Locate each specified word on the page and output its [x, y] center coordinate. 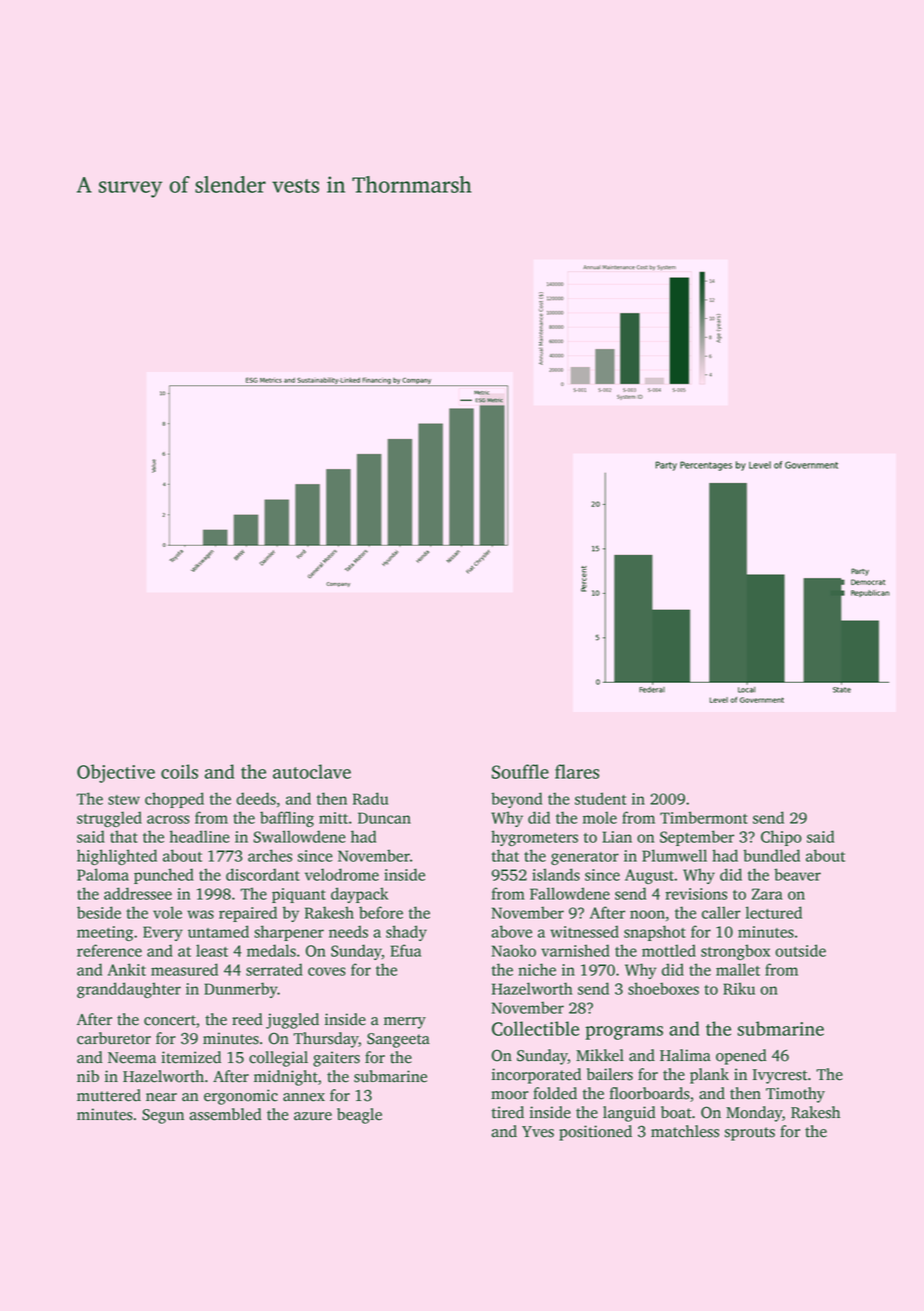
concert [170, 1020]
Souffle [520, 771]
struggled [109, 819]
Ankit [127, 969]
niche [537, 969]
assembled [225, 1114]
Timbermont [704, 817]
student [600, 798]
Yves [538, 1132]
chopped [174, 800]
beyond [516, 800]
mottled [669, 950]
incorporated [536, 1076]
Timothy [795, 1095]
